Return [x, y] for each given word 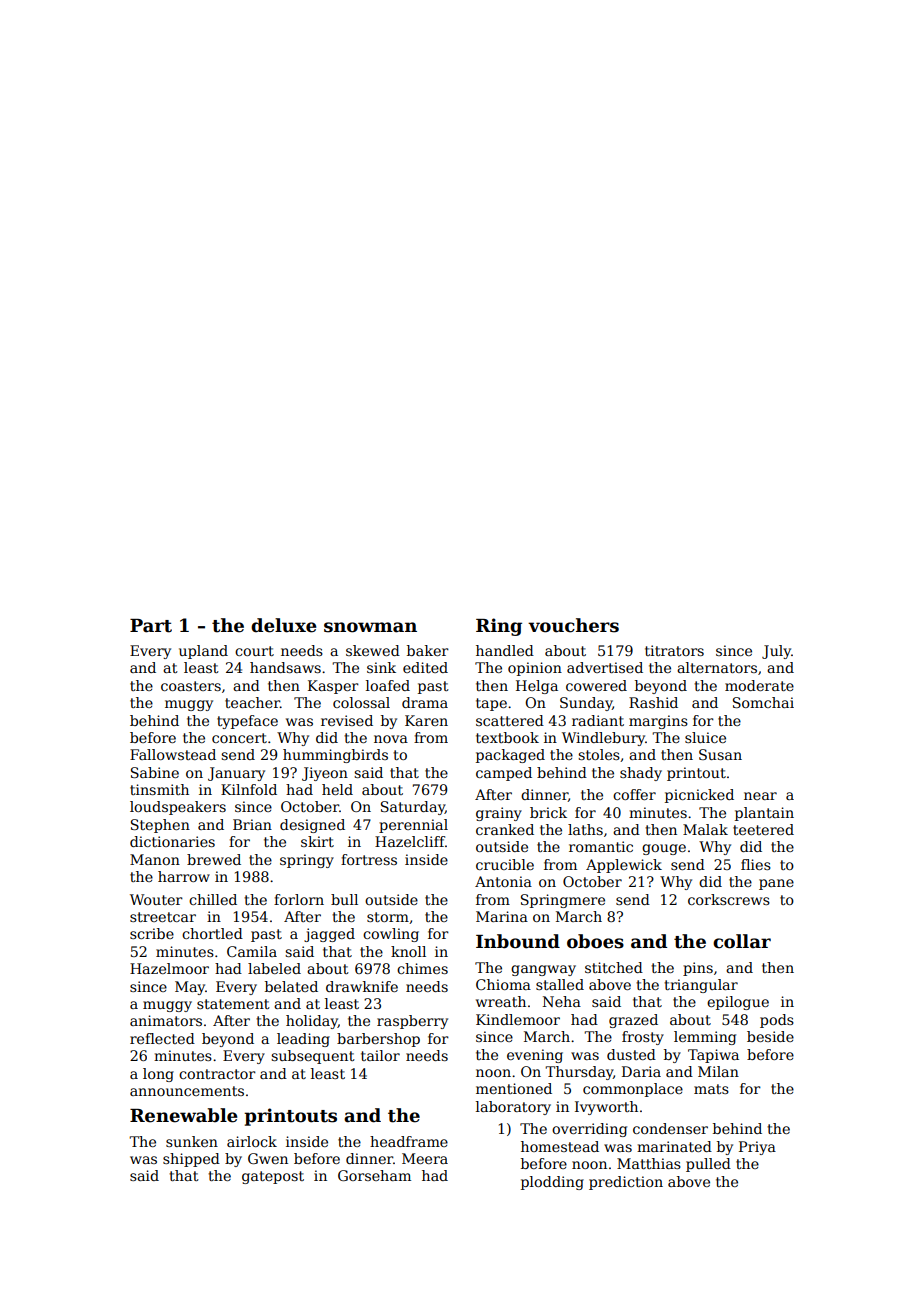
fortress [369, 859]
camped [504, 774]
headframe [409, 1141]
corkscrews [729, 899]
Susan [720, 754]
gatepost [273, 1177]
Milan [718, 1071]
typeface [247, 722]
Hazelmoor [169, 968]
